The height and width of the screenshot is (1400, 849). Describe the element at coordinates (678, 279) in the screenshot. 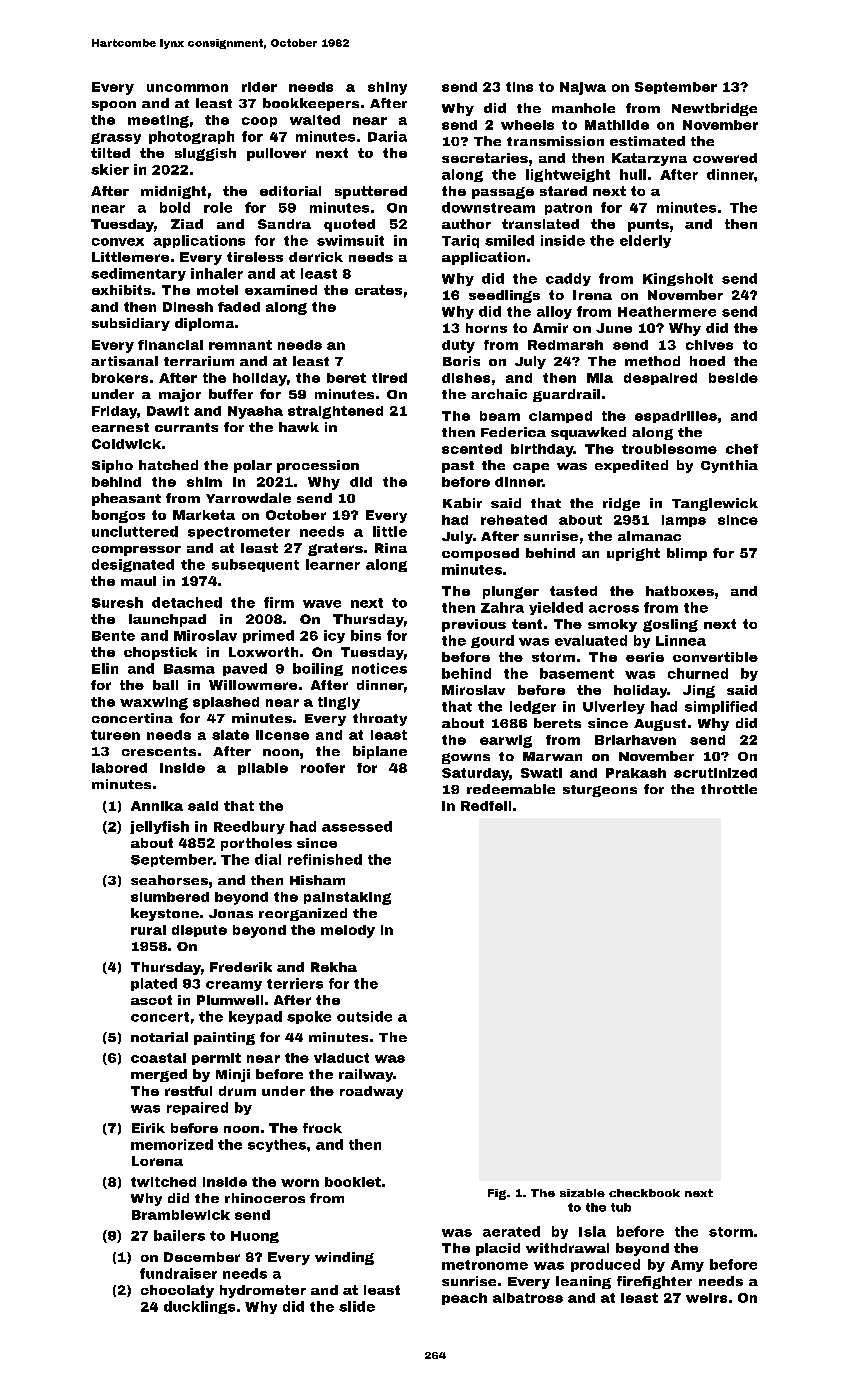

I see `Kingsholt` at that location.
